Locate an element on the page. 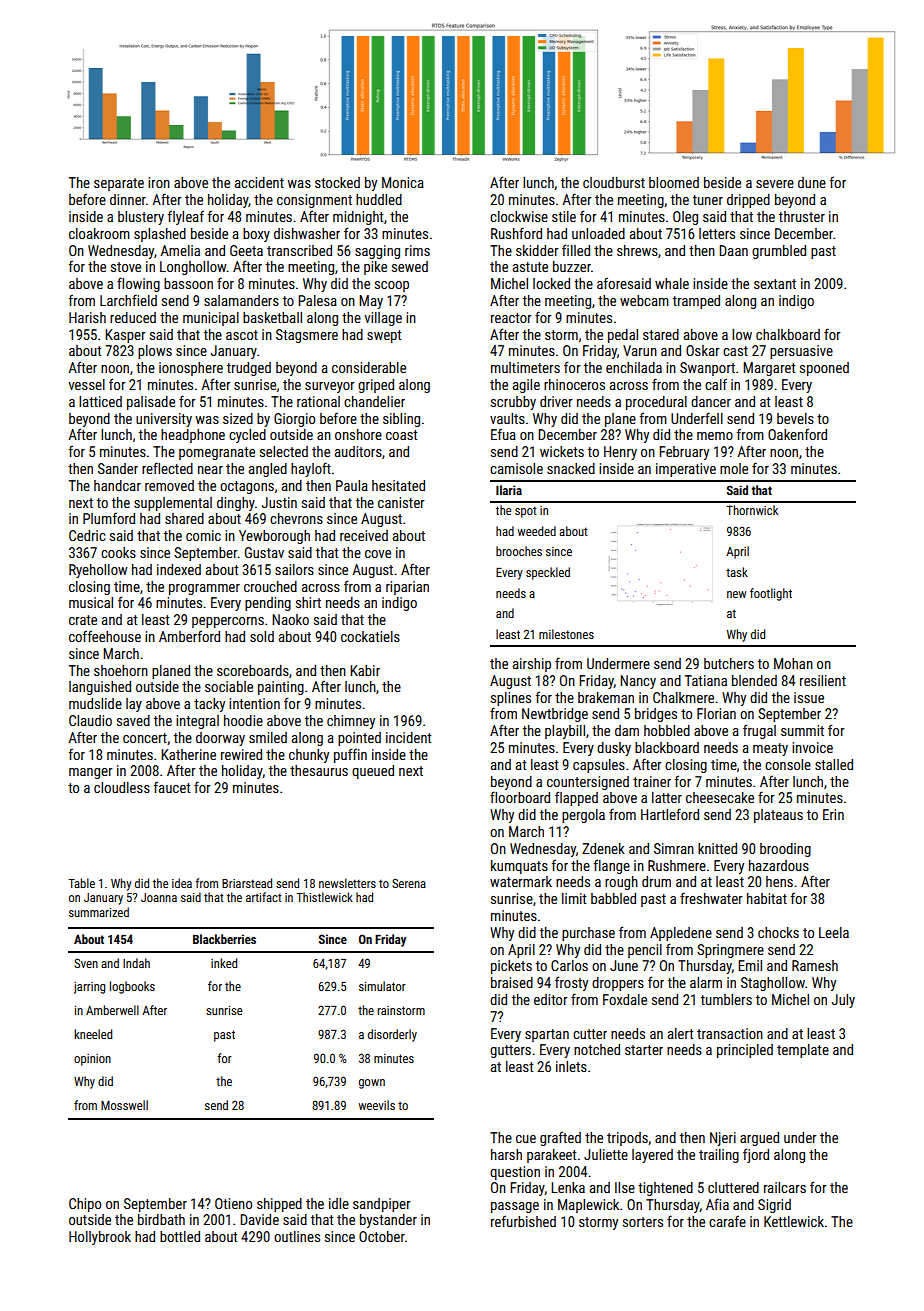 This image has width=924, height=1311. drum is located at coordinates (656, 881).
